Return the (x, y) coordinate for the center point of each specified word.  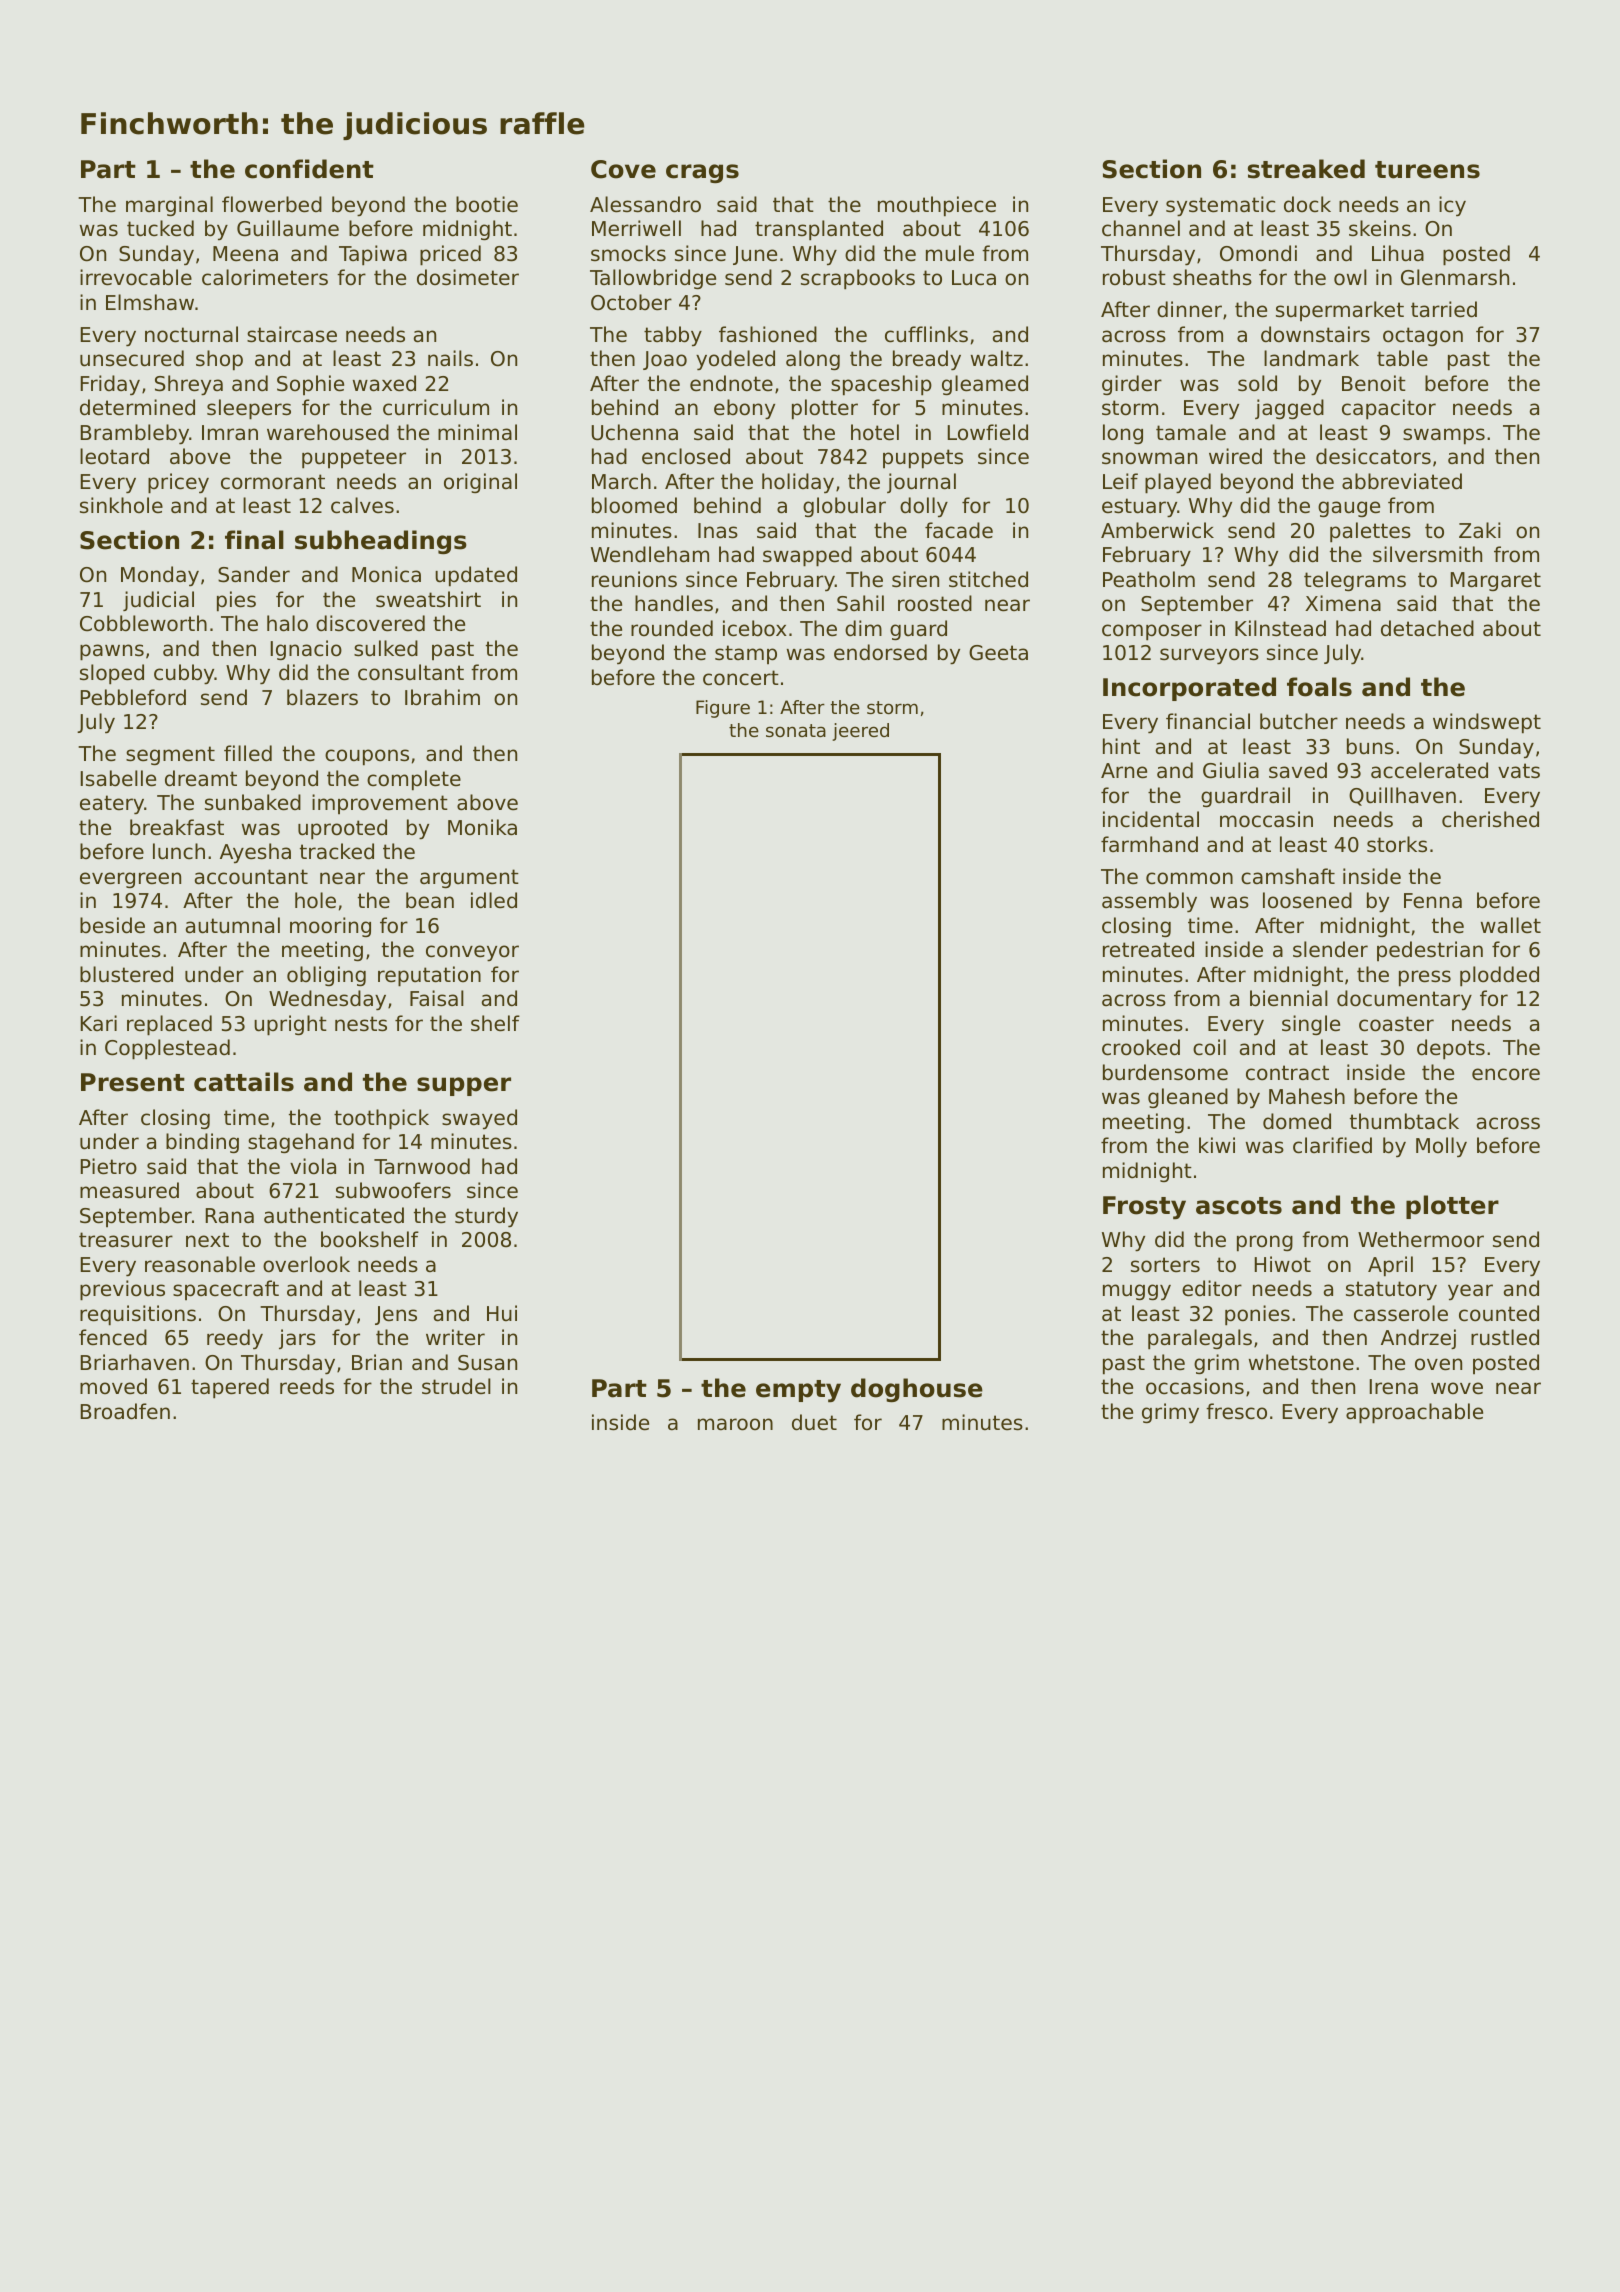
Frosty (1144, 1208)
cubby (184, 674)
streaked (1306, 169)
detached (1427, 628)
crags (702, 173)
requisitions (138, 1315)
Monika (482, 827)
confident (309, 169)
